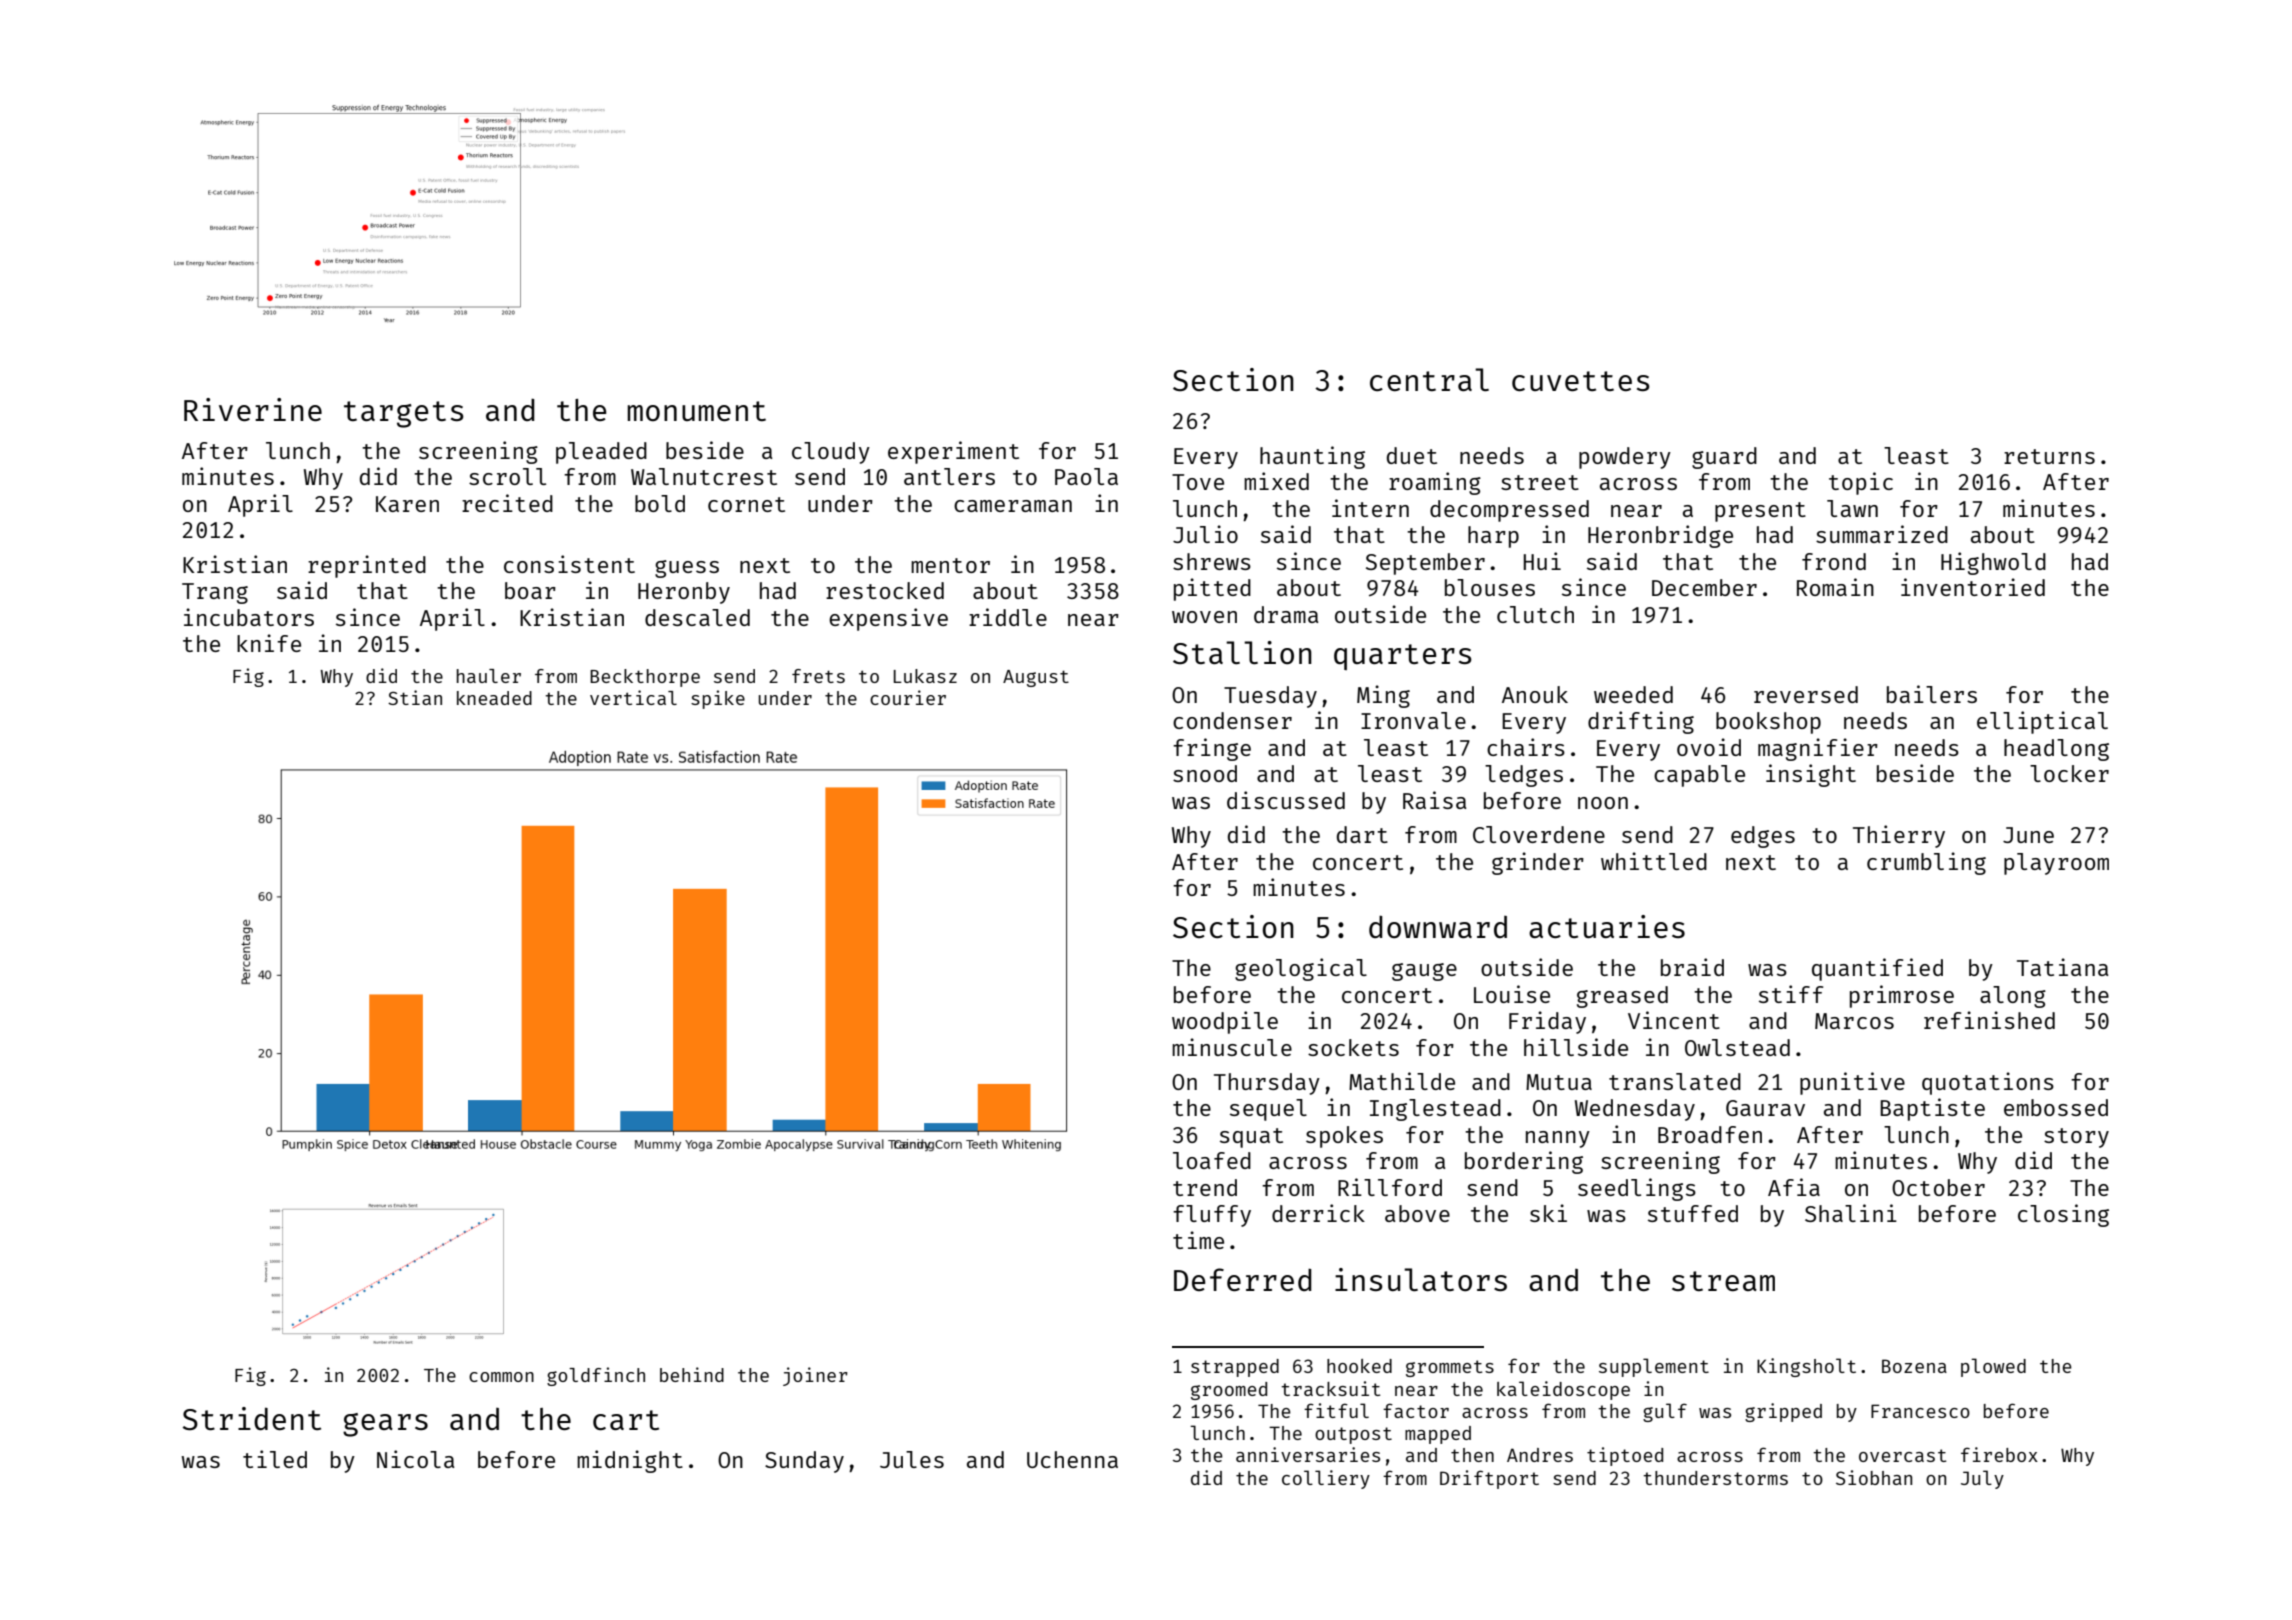 This screenshot has width=2292, height=1620. Describe the element at coordinates (494, 698) in the screenshot. I see `kneaded` at that location.
